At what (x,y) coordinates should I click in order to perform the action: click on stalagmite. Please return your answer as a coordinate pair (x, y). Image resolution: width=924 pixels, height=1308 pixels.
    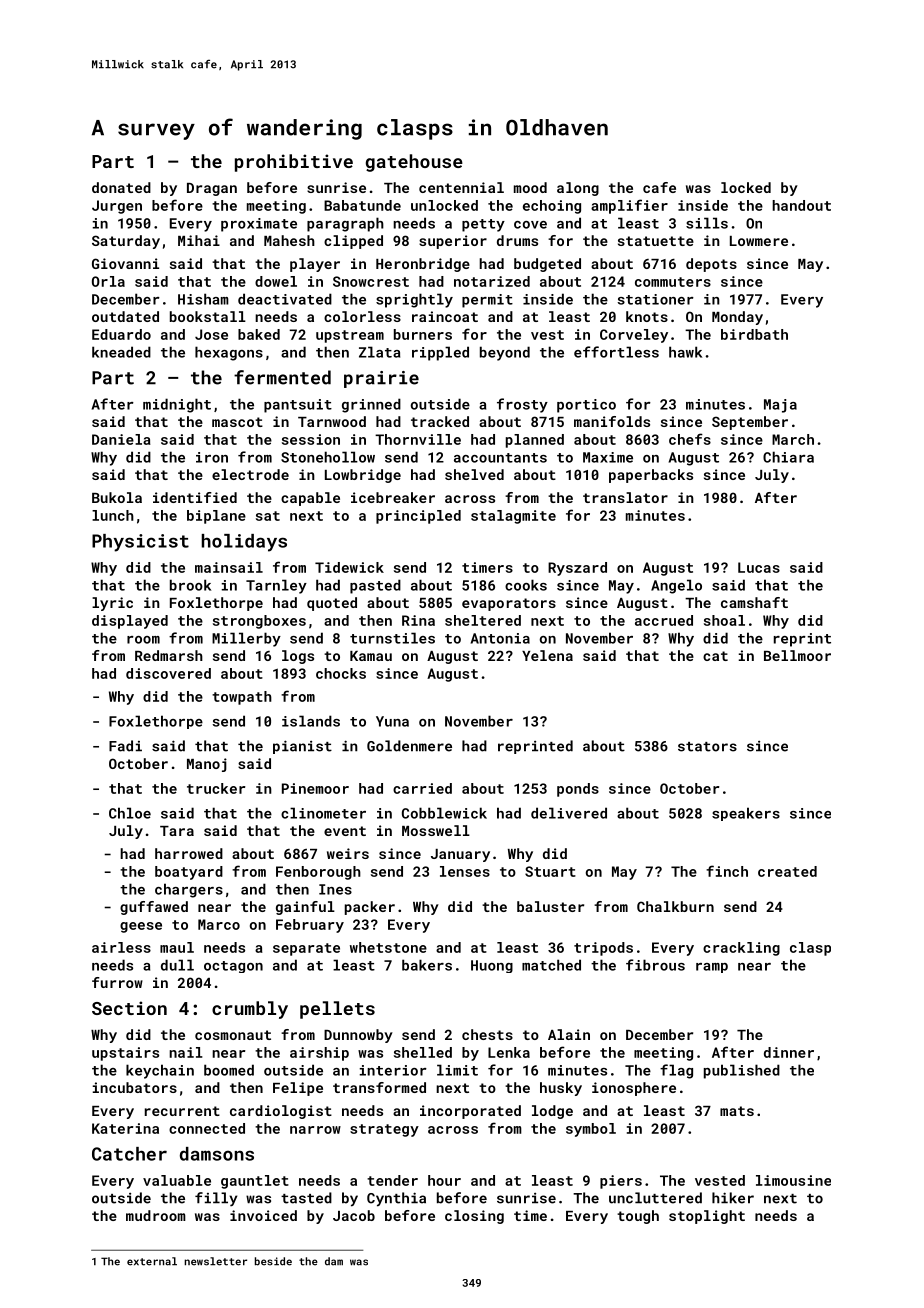
    Looking at the image, I should click on (513, 517).
